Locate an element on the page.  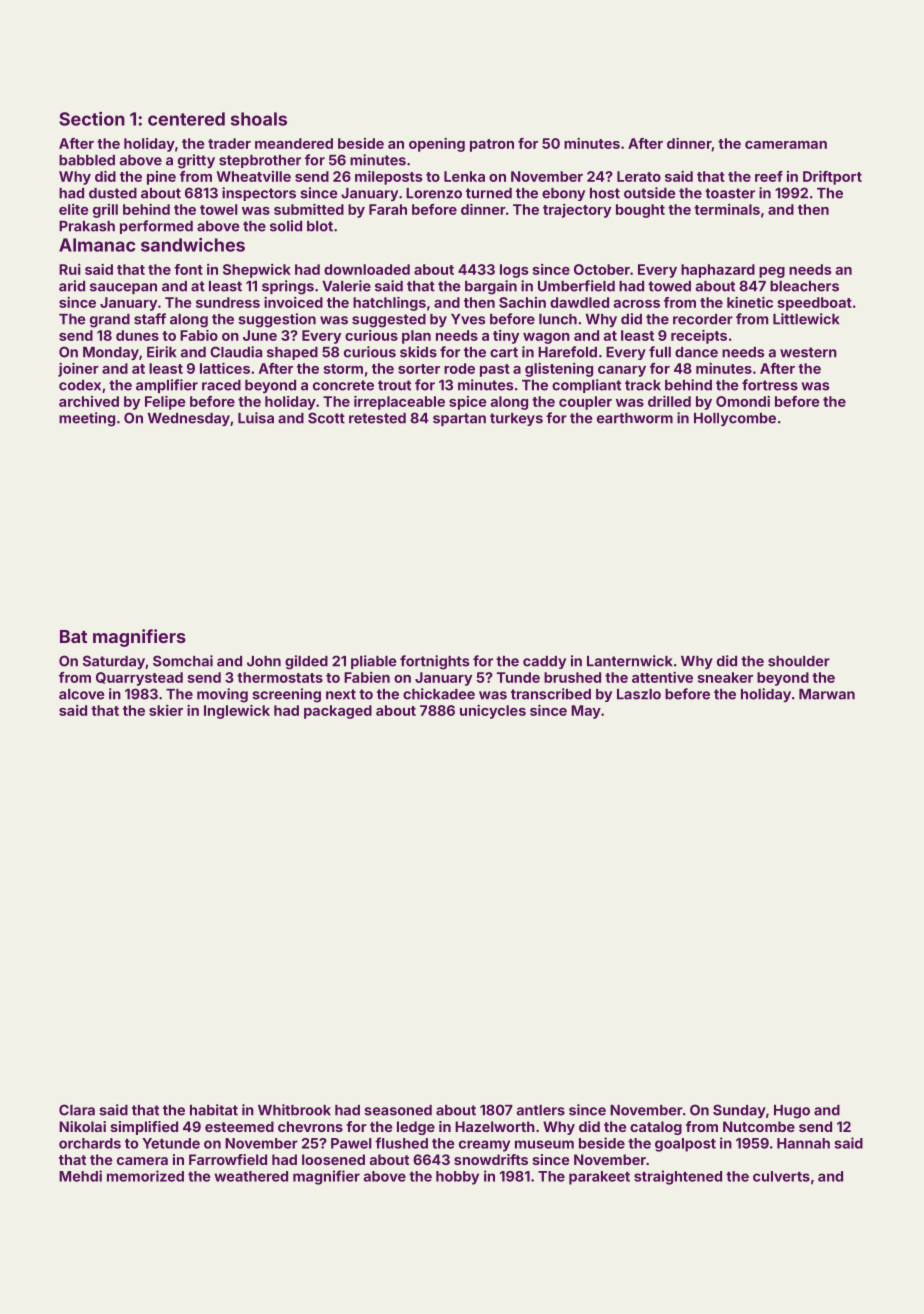
esteemed is located at coordinates (239, 1126).
